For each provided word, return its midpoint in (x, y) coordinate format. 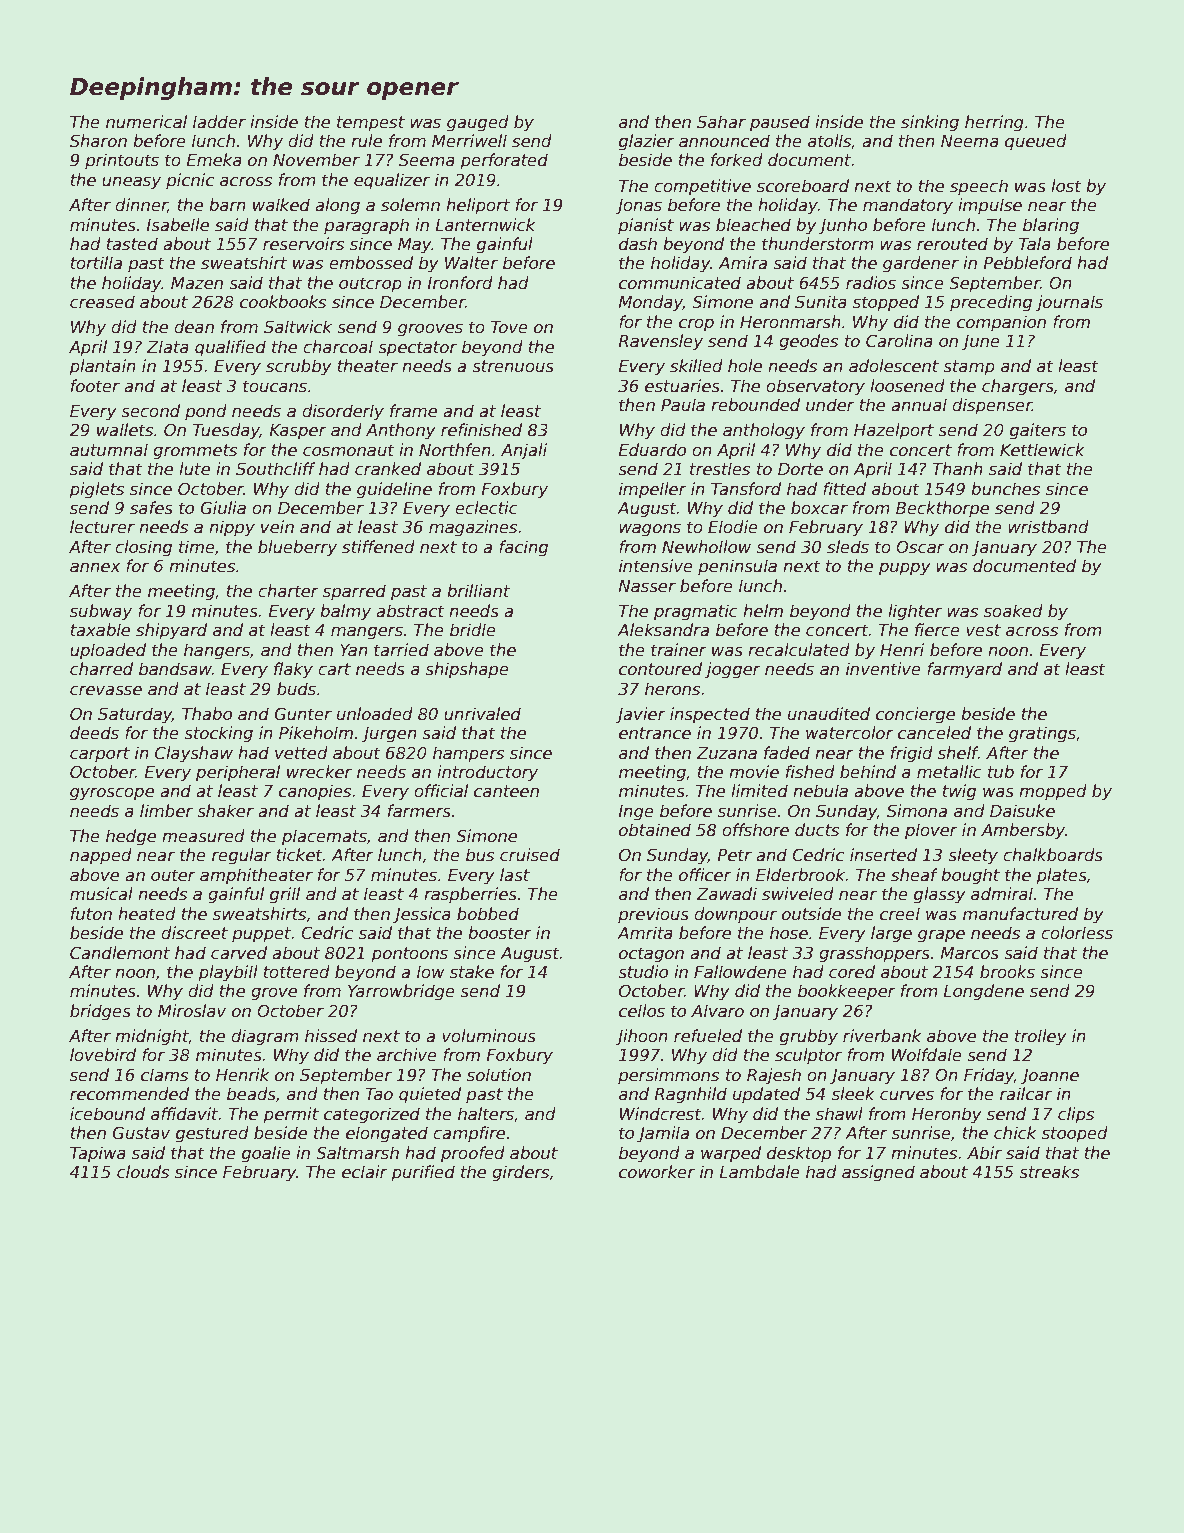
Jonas (638, 207)
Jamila (663, 1134)
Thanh (957, 468)
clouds (143, 1172)
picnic (190, 181)
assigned (878, 1173)
